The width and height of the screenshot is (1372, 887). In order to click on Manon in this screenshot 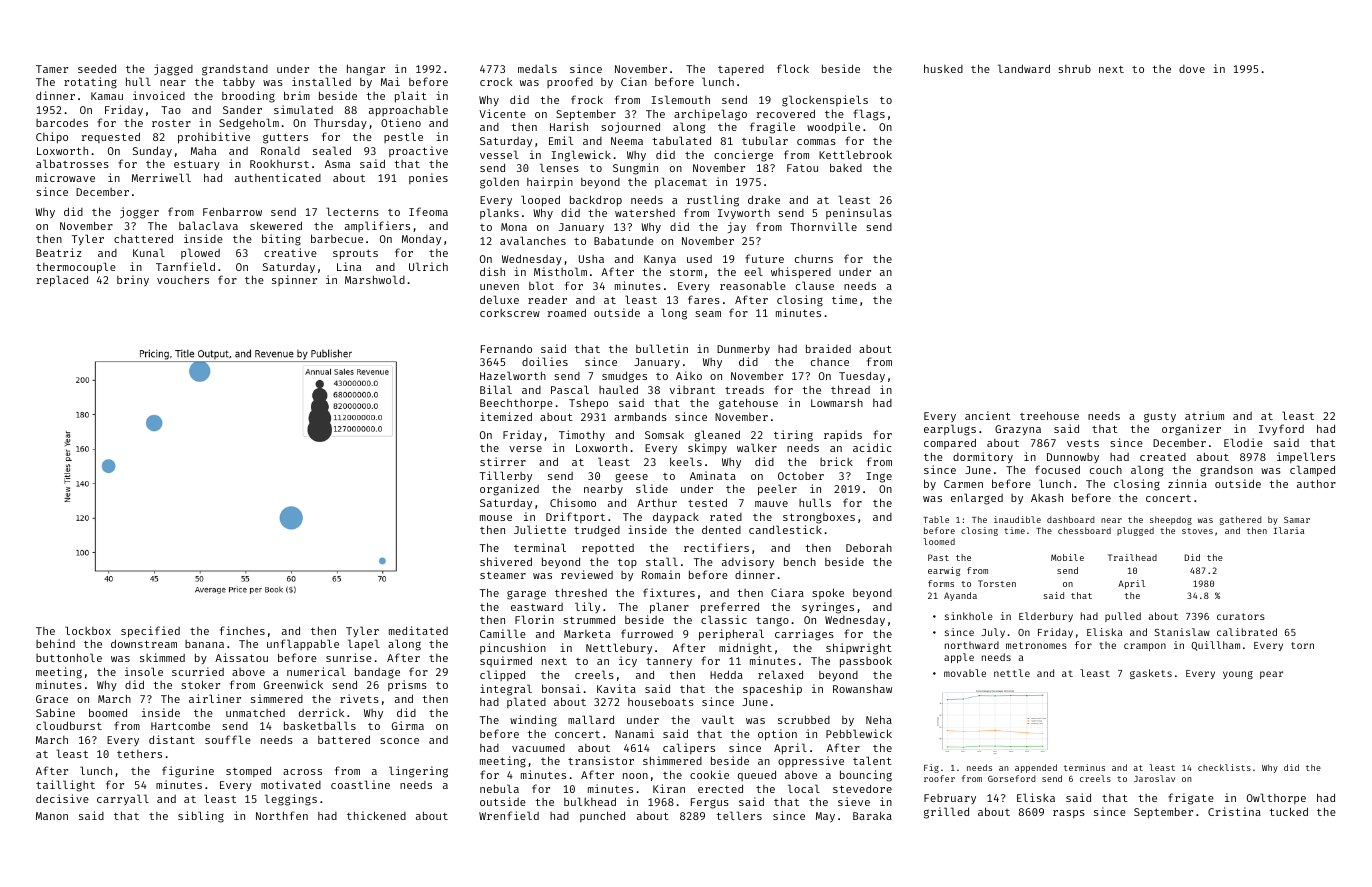, I will do `click(52, 816)`.
